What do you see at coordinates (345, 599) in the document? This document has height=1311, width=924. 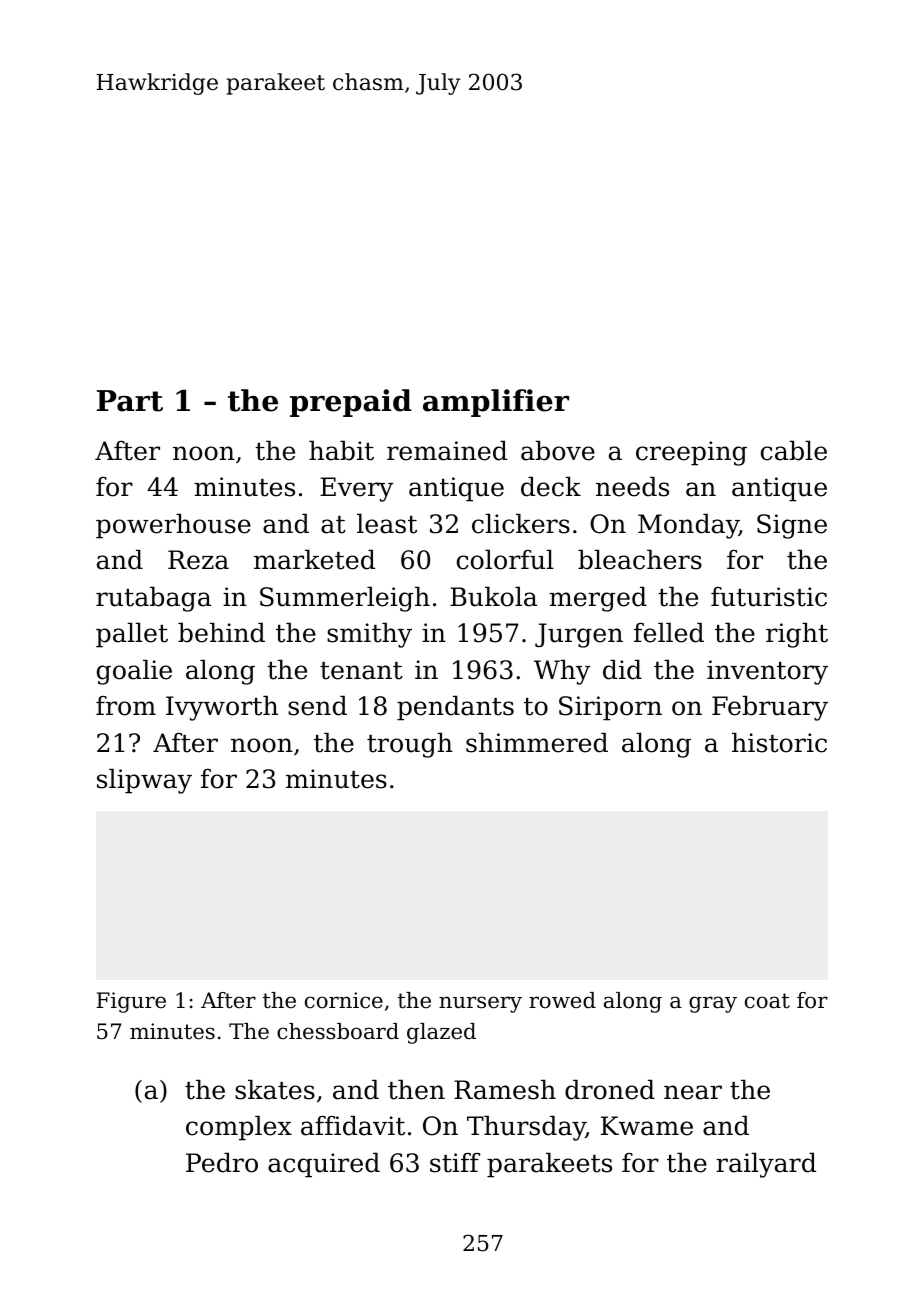 I see `Summerleigh` at bounding box center [345, 599].
